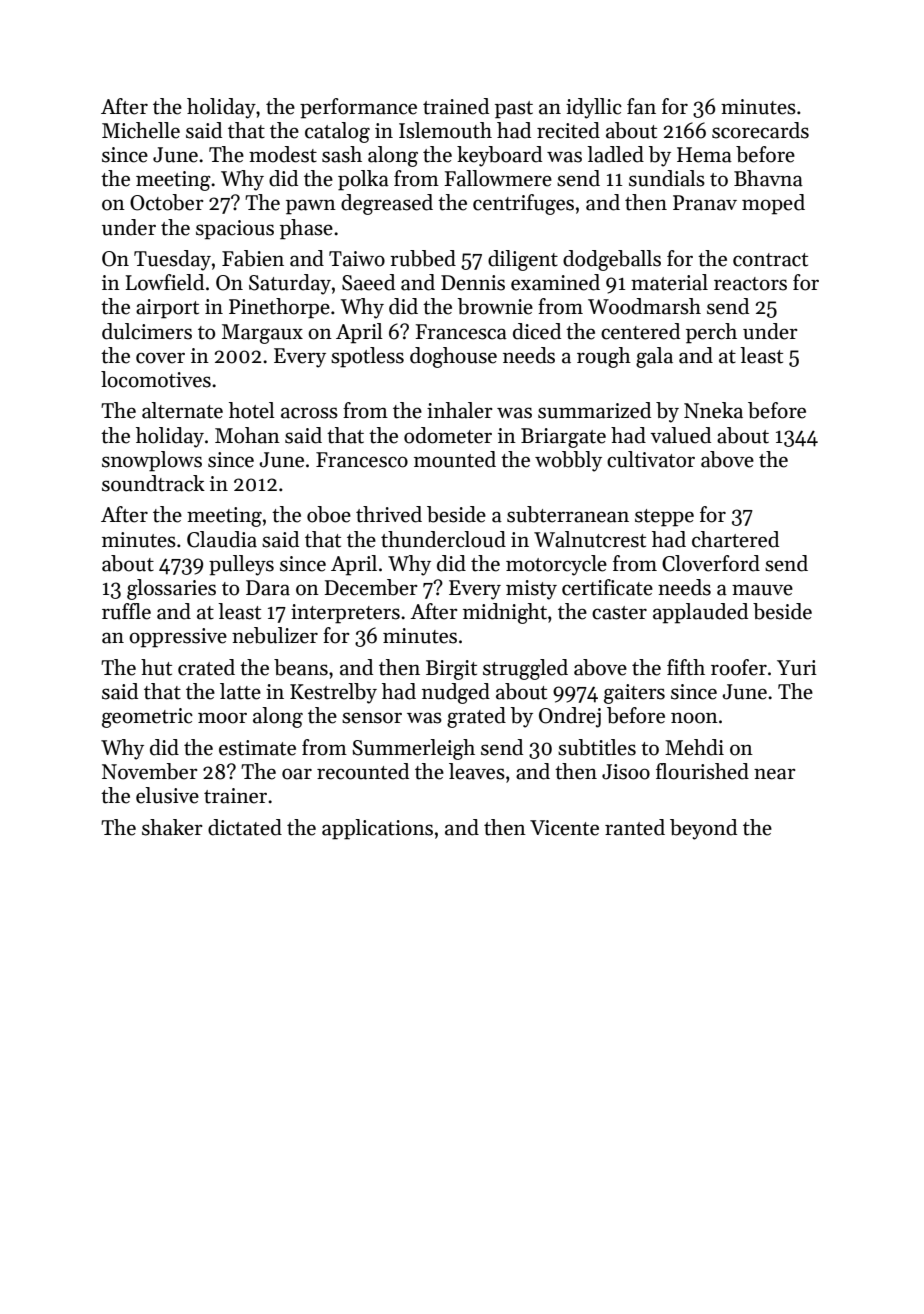 Image resolution: width=924 pixels, height=1314 pixels. I want to click on ranted, so click(635, 827).
